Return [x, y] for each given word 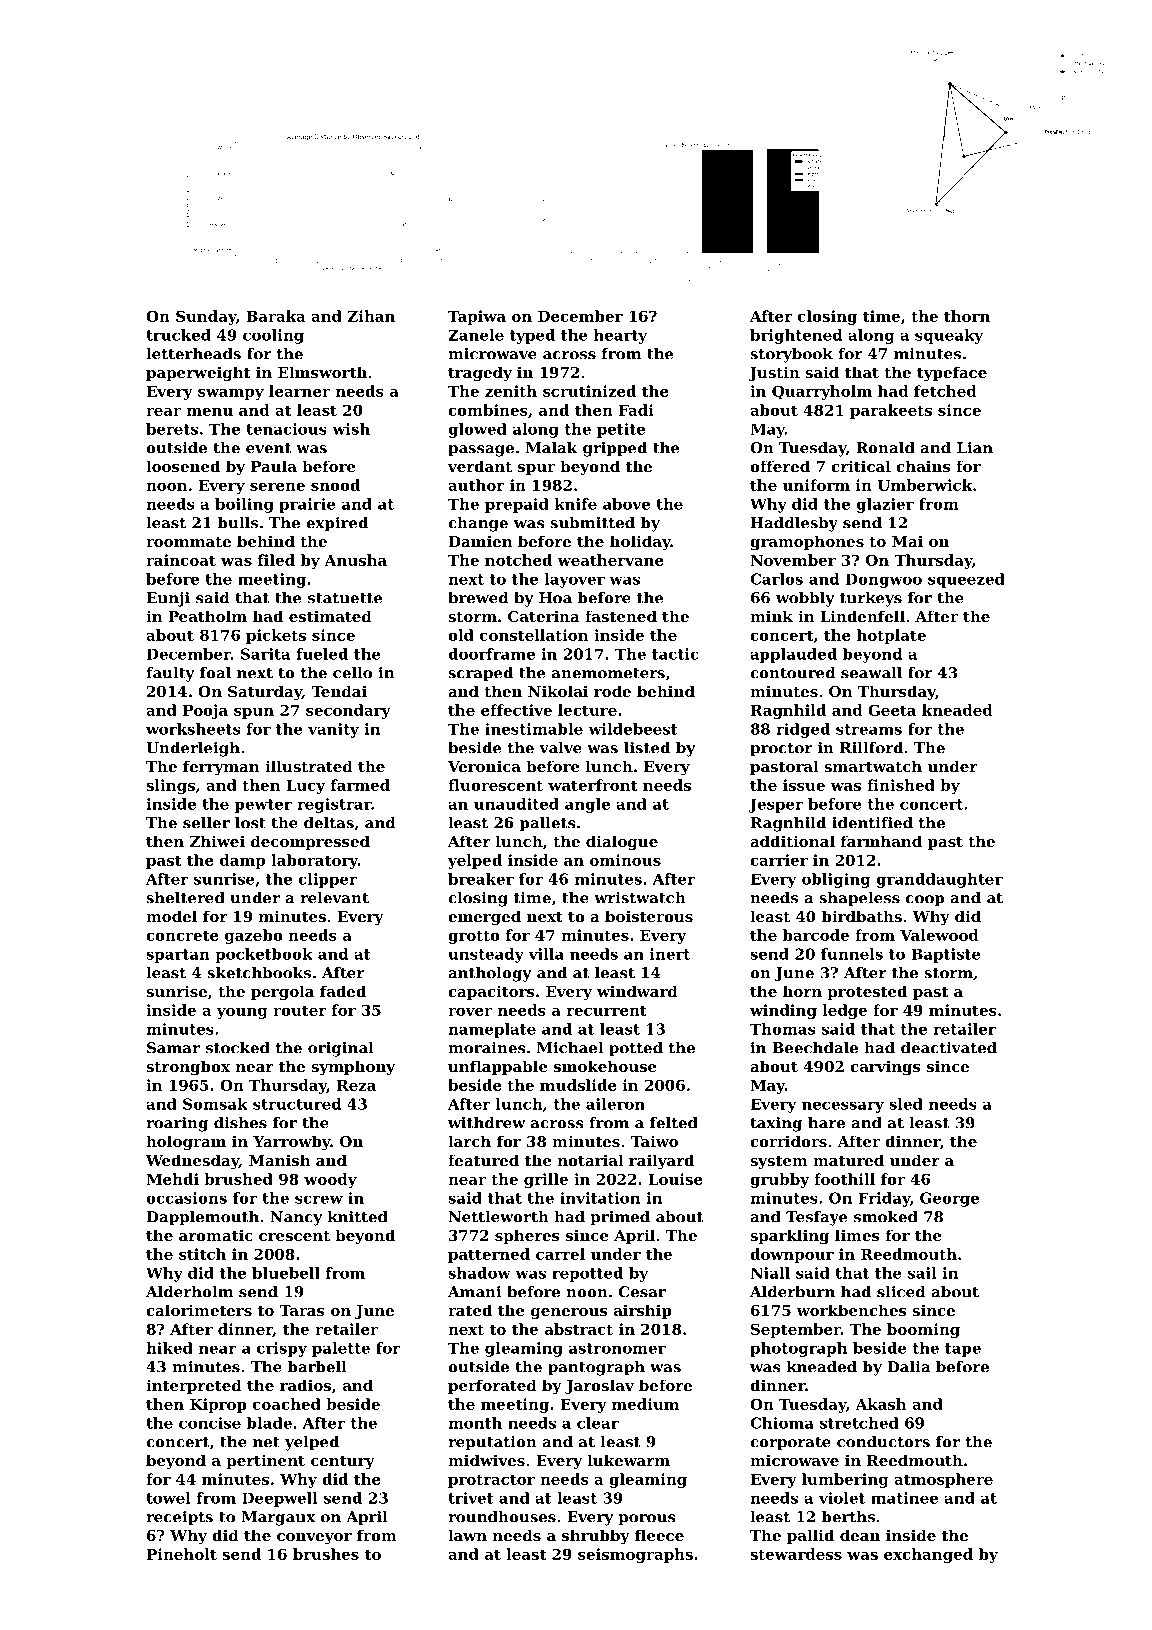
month [475, 1423]
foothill [844, 1179]
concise [210, 1423]
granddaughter [939, 880]
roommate [188, 542]
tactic [675, 654]
